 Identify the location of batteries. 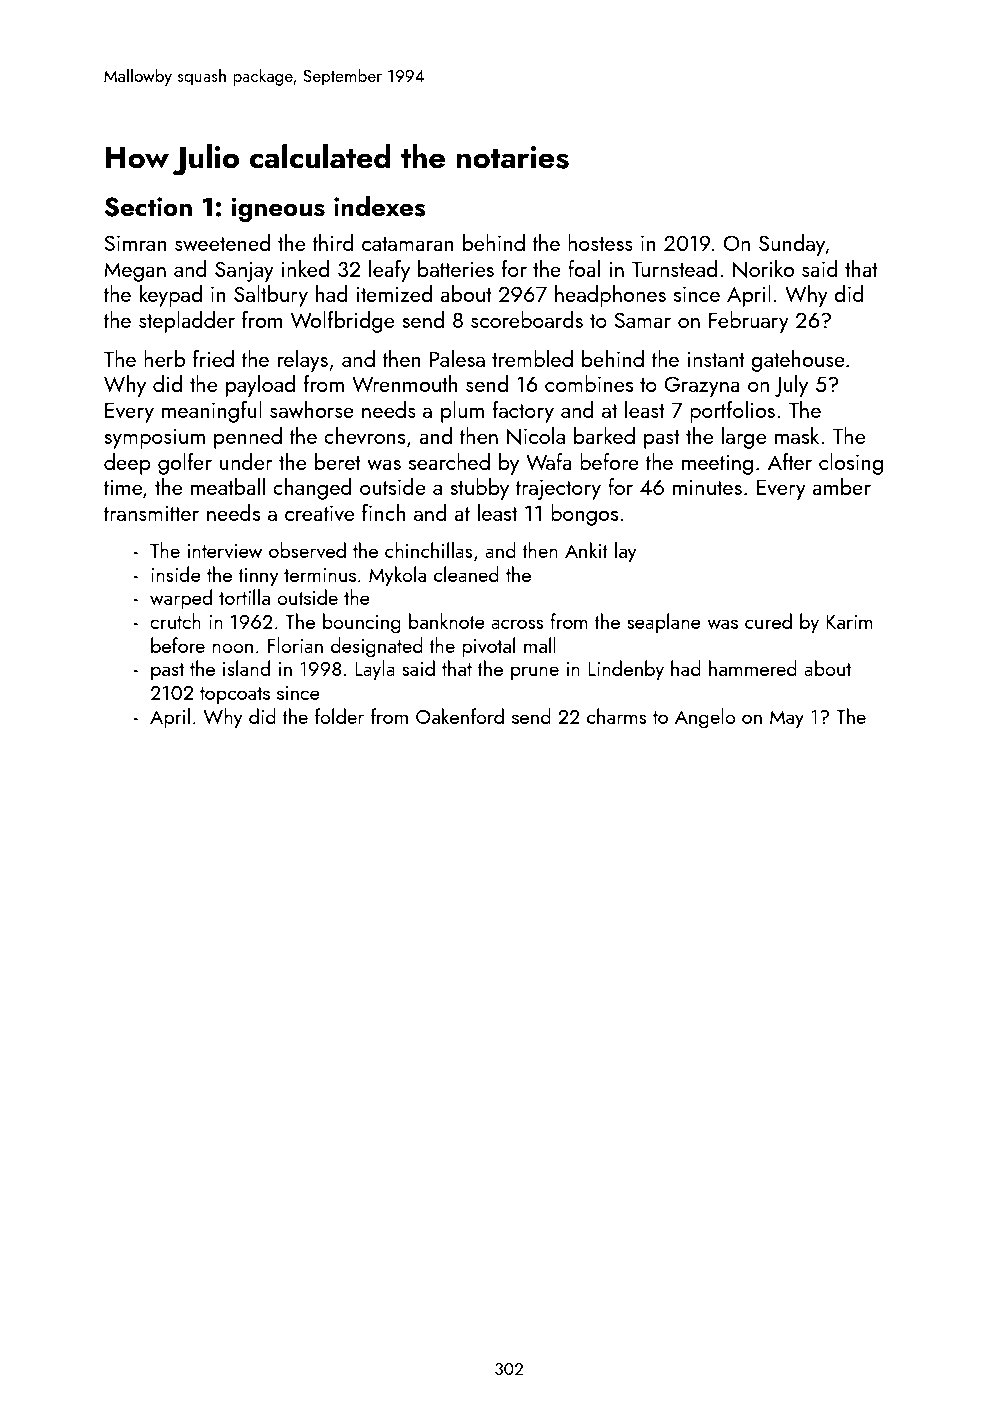
(456, 268).
